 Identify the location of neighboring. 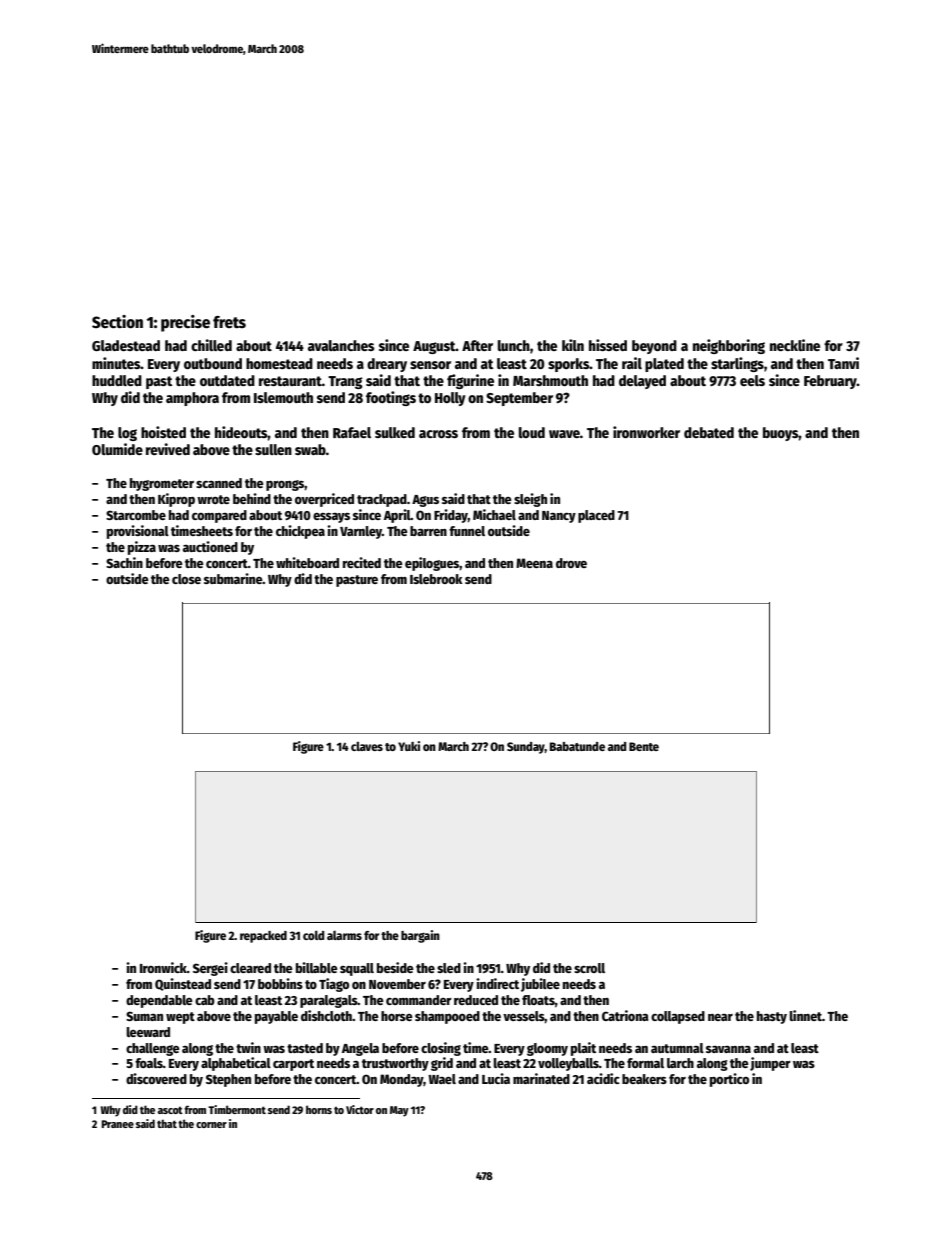
(729, 346).
